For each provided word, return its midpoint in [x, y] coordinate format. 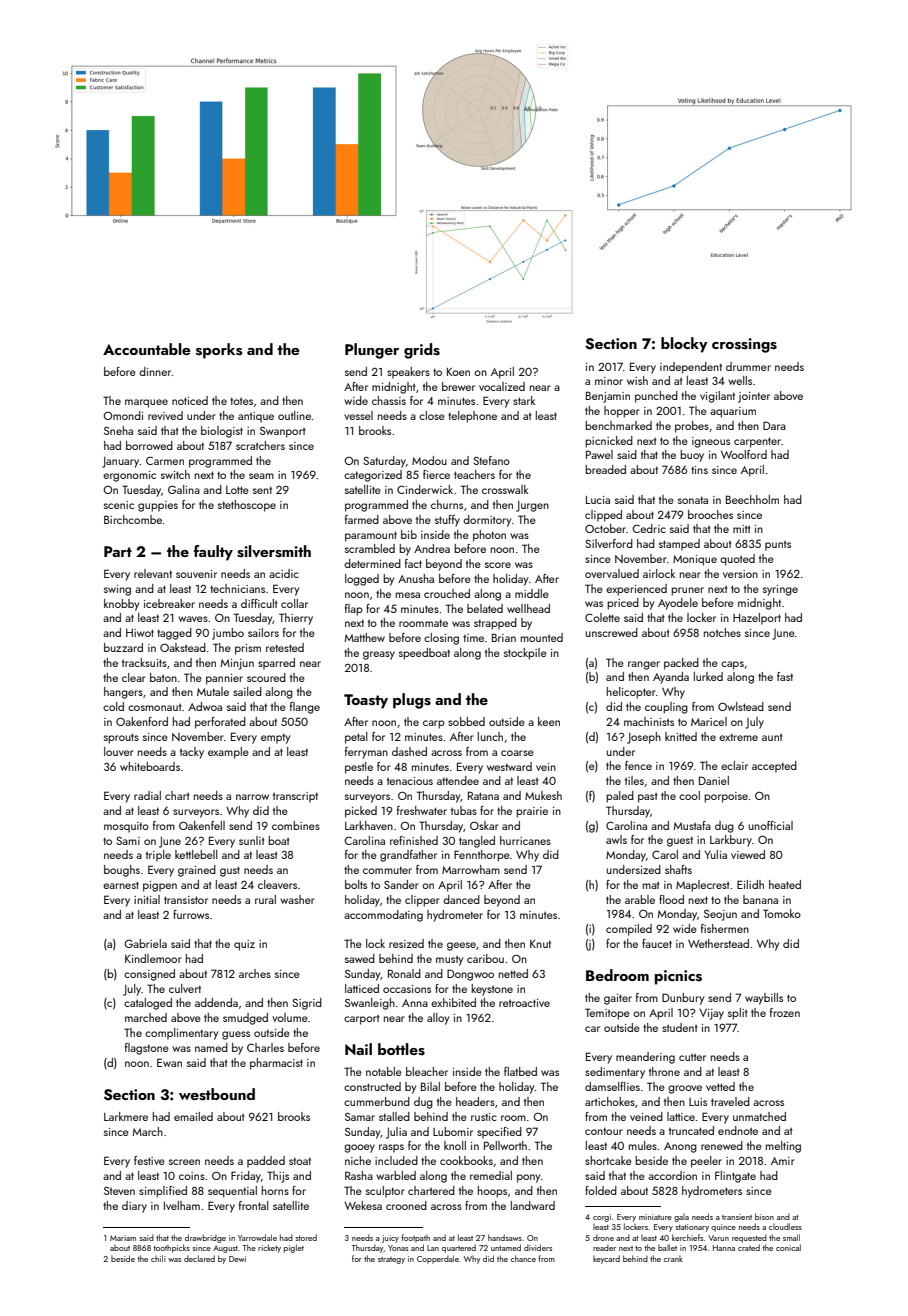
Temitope [607, 1014]
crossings [744, 345]
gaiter [618, 999]
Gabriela [145, 943]
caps [732, 665]
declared [199, 1258]
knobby [121, 605]
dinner [155, 371]
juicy [390, 1239]
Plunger [372, 351]
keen [549, 721]
